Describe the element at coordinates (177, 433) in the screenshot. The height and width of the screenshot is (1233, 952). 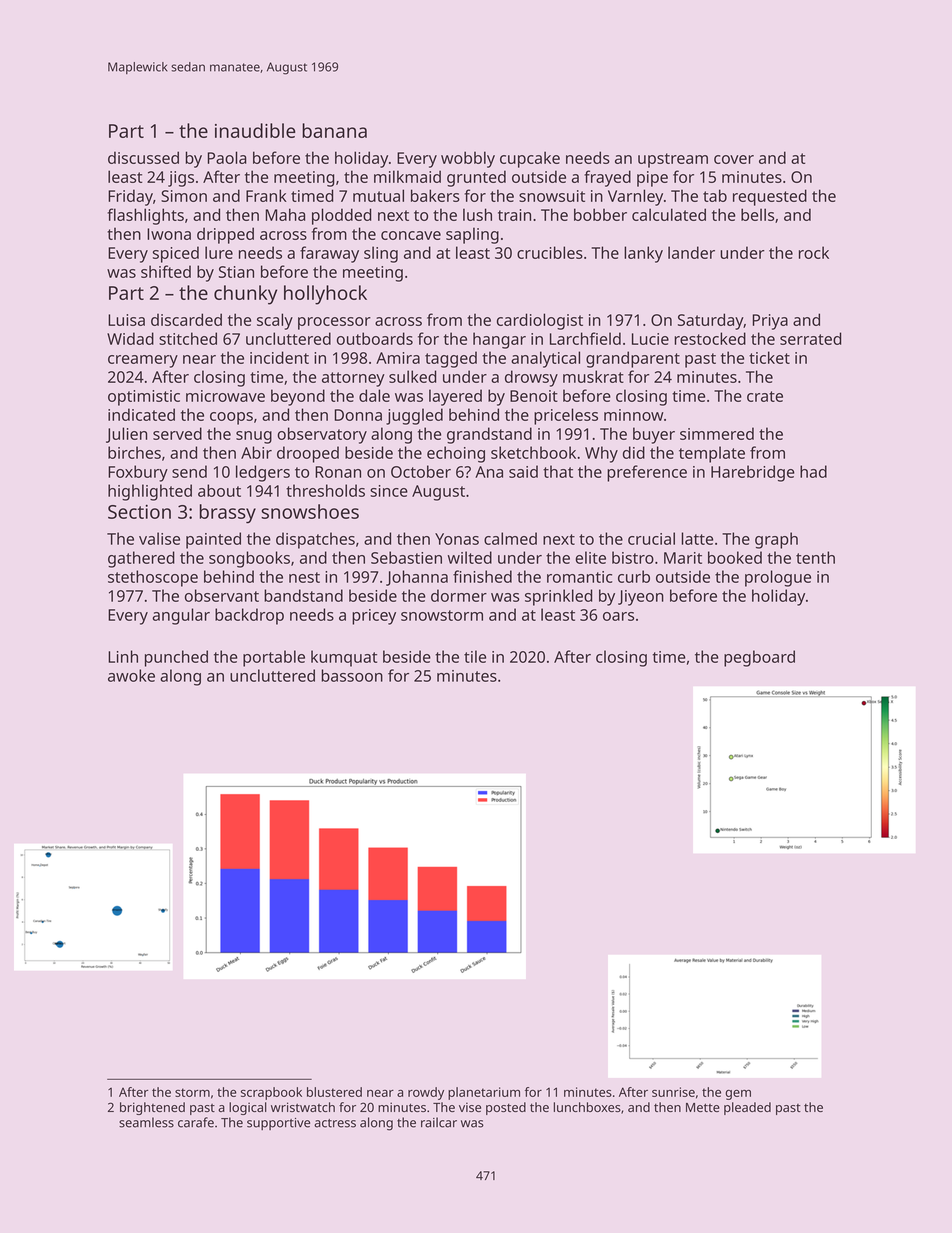
I see `served` at that location.
